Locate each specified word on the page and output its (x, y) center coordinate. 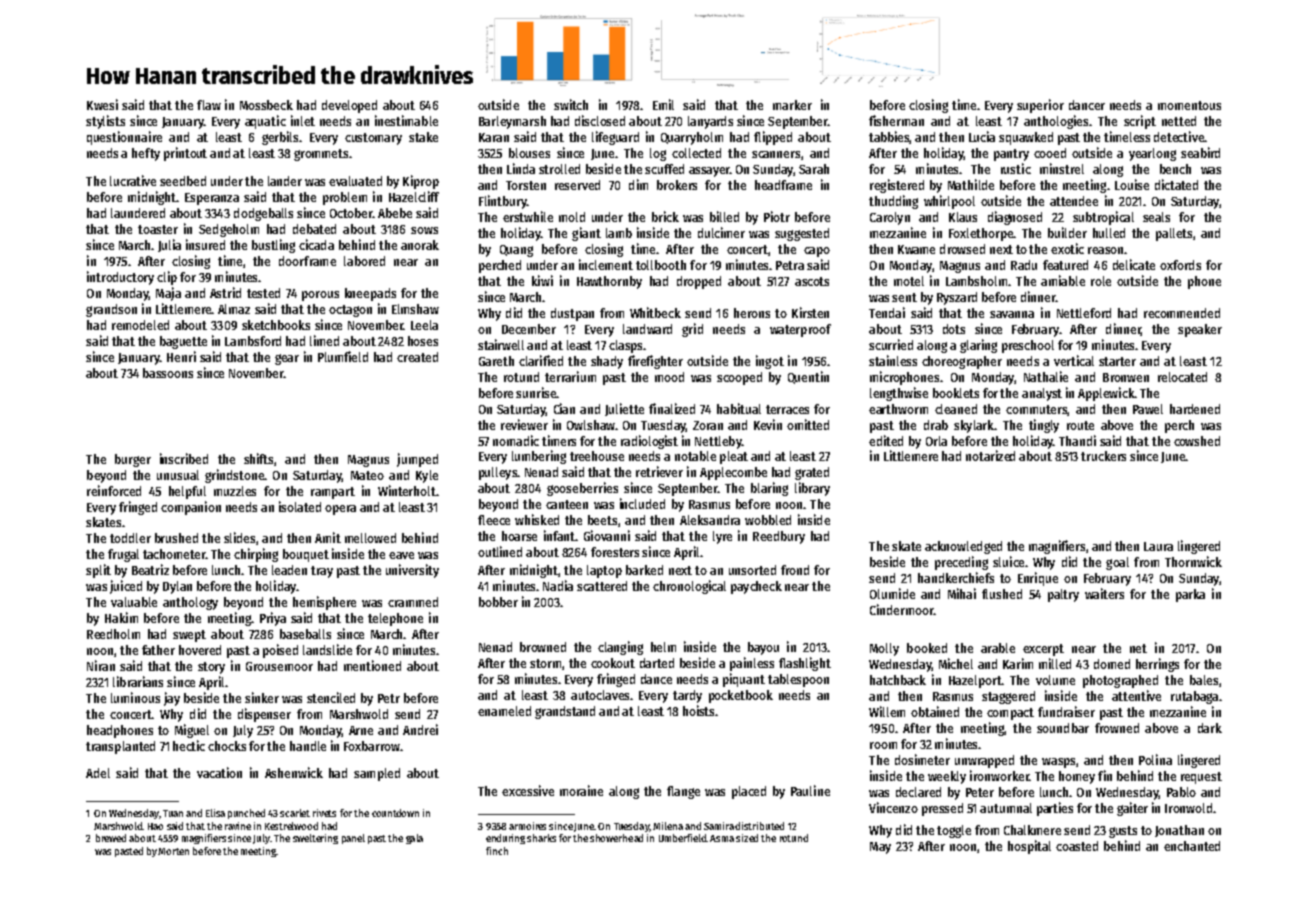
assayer (709, 172)
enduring (505, 839)
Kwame (916, 249)
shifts (258, 458)
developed (349, 106)
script (1140, 122)
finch (497, 851)
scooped (739, 378)
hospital (1029, 847)
